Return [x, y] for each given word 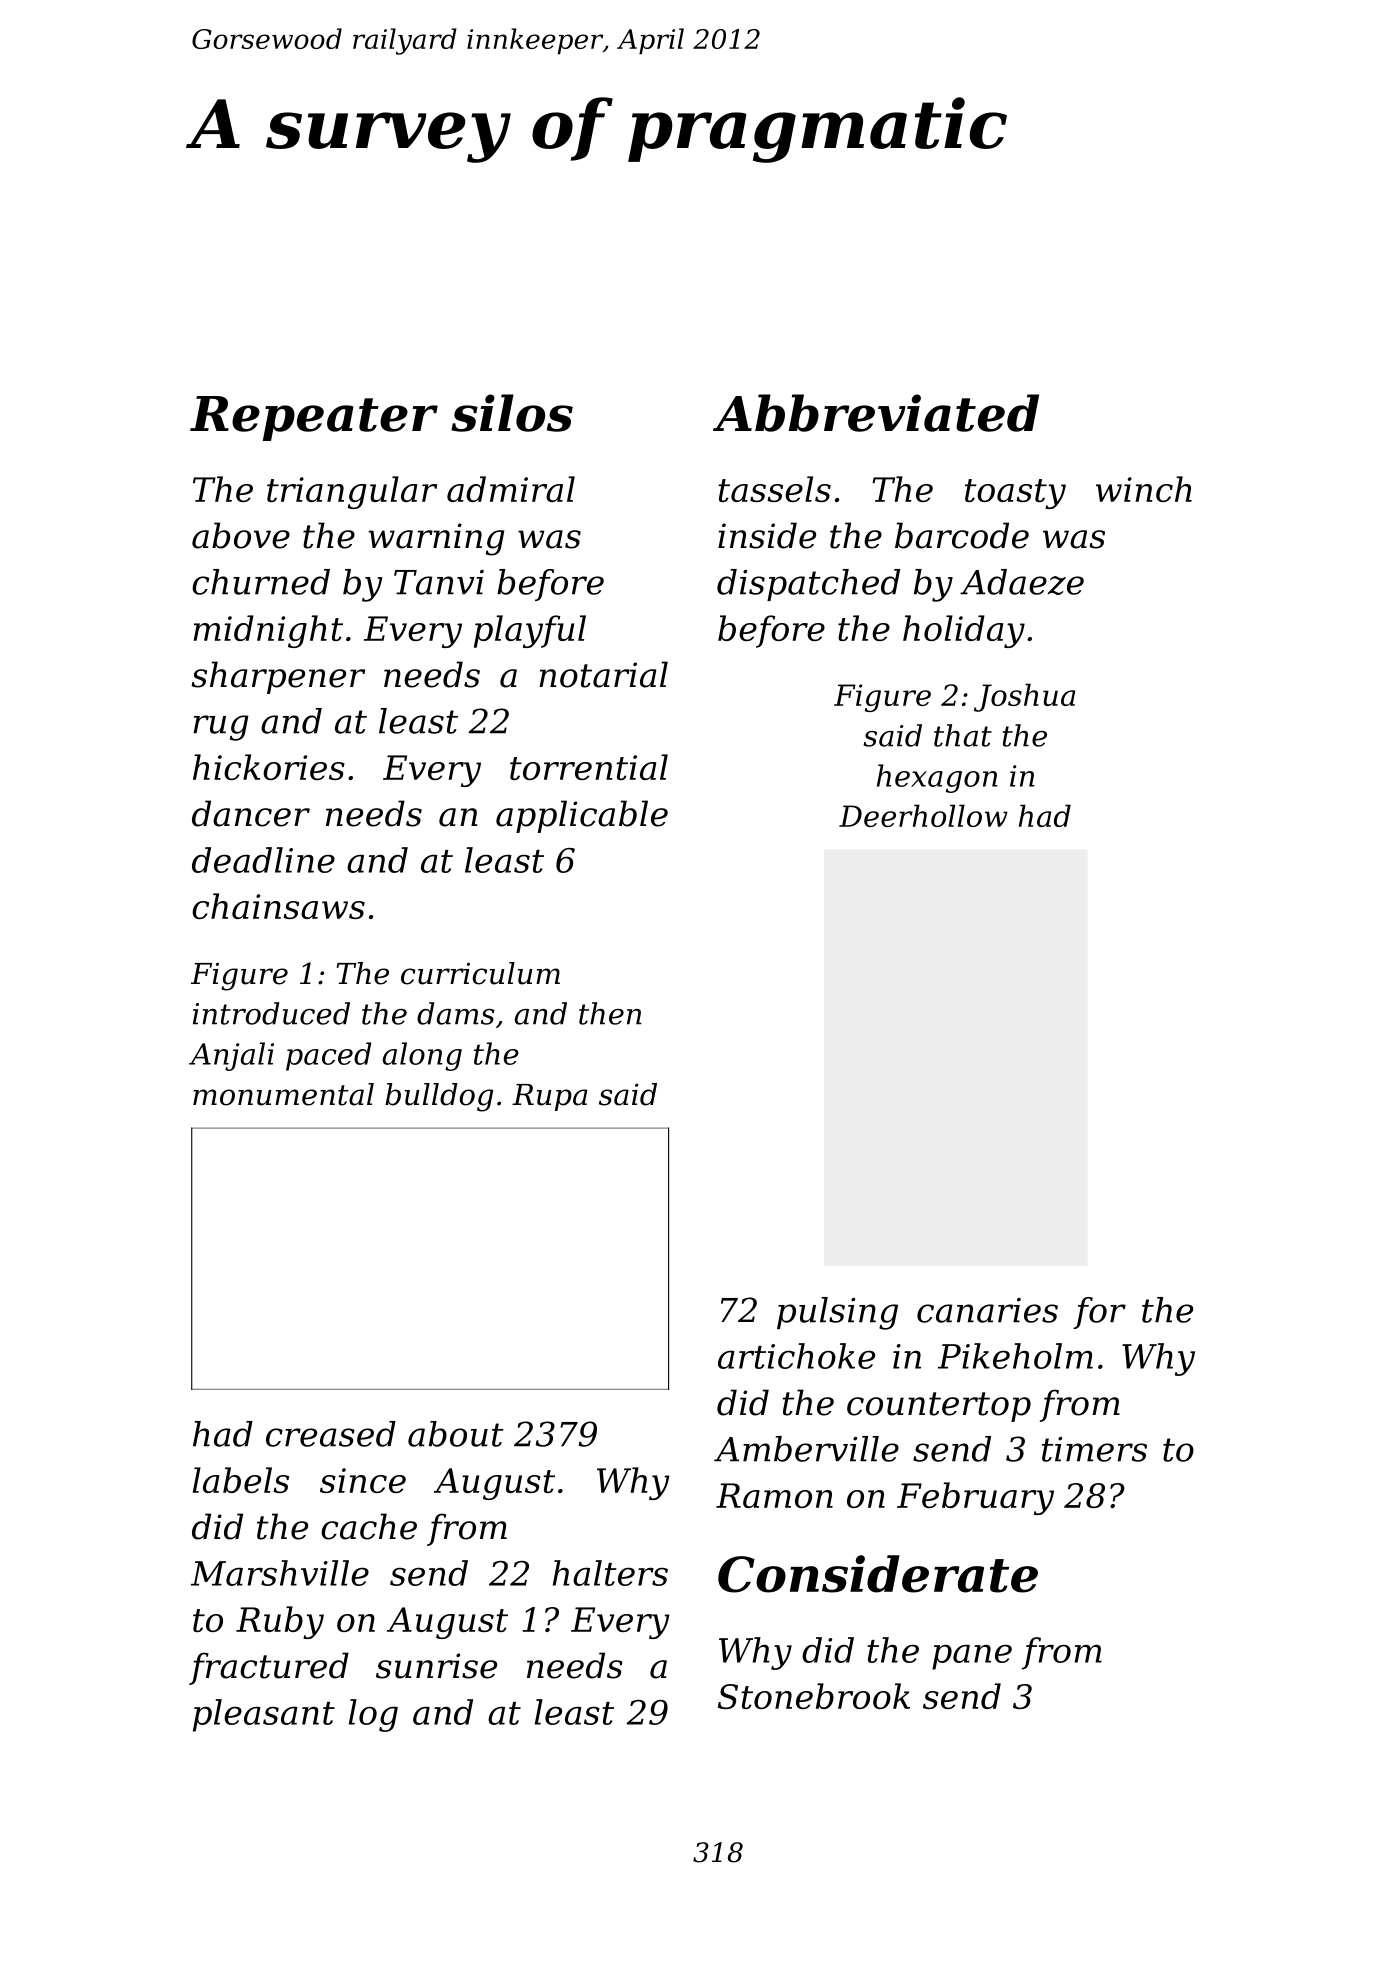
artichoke [796, 1356]
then [610, 1013]
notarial [603, 674]
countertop [939, 1407]
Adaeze [1022, 582]
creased [331, 1434]
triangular [352, 492]
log [373, 1715]
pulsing [837, 1313]
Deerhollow [923, 815]
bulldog [439, 1097]
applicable [582, 816]
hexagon [937, 778]
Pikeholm [1015, 1356]
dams [456, 1013]
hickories [269, 767]
